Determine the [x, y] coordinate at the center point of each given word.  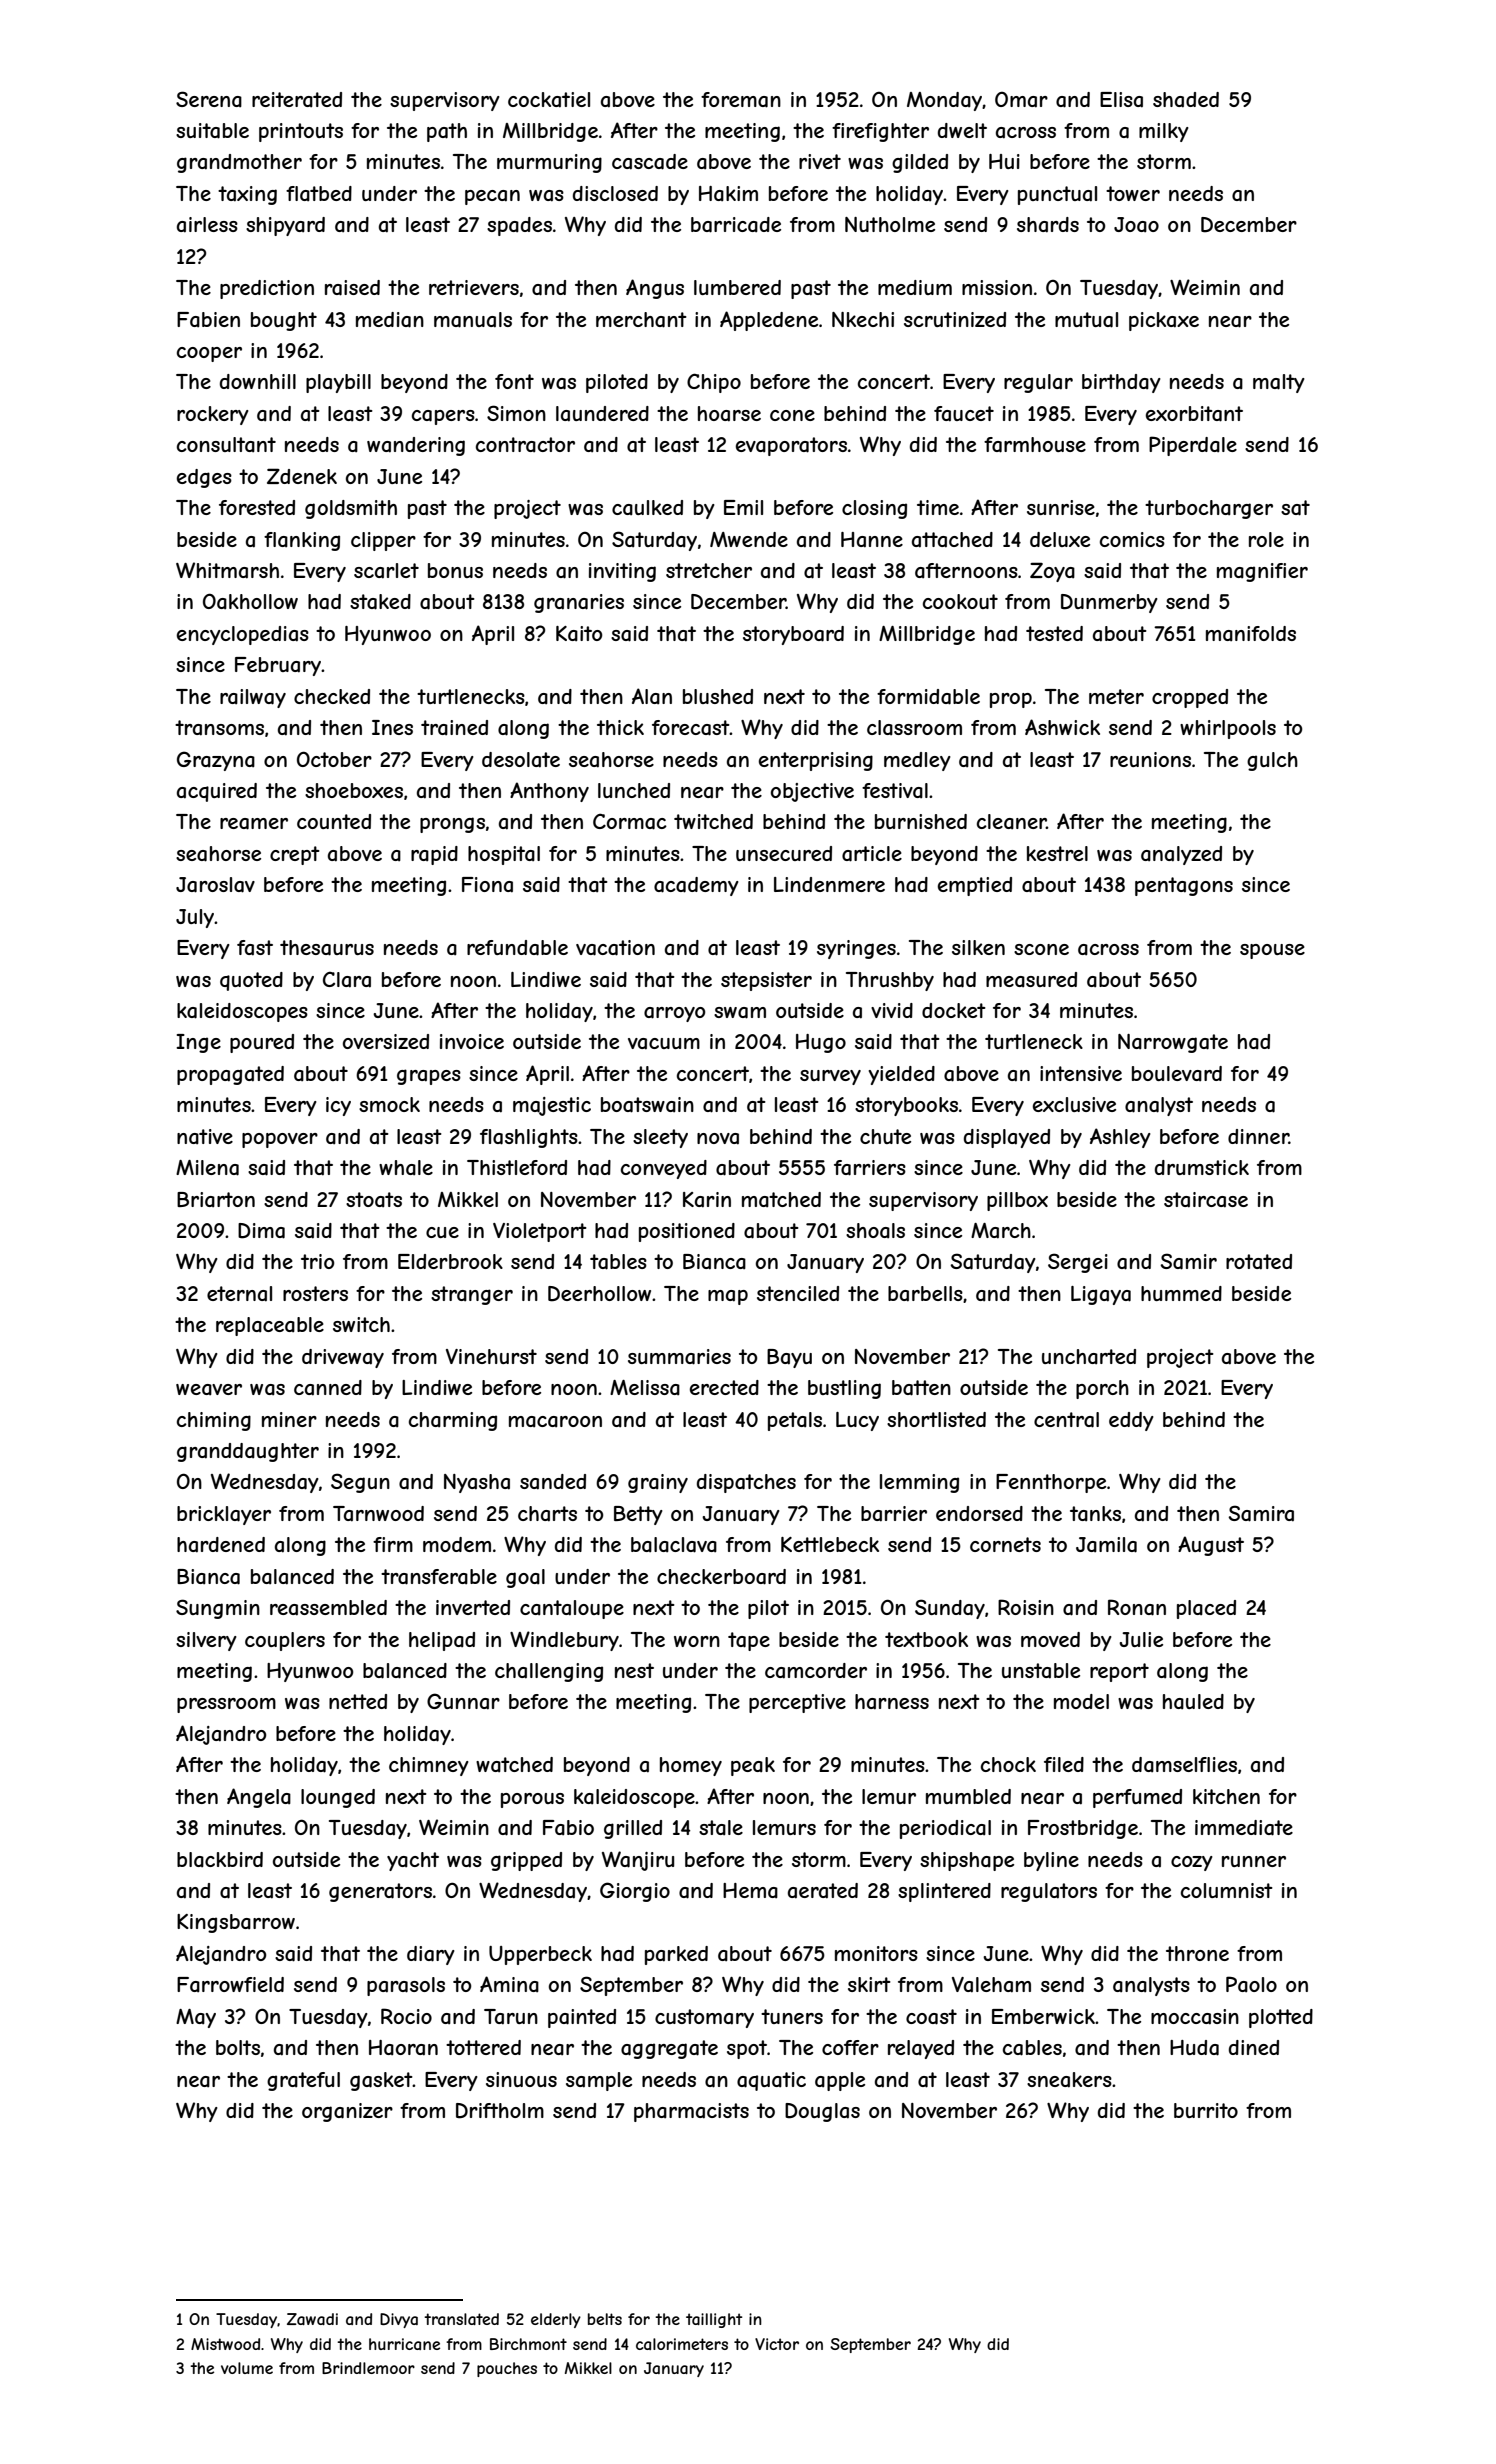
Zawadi [312, 2319]
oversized [386, 1041]
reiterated [297, 100]
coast [931, 2017]
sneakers [1069, 2080]
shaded [1186, 100]
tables [618, 1262]
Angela [259, 1798]
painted [582, 2018]
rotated [1259, 1262]
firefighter [880, 132]
